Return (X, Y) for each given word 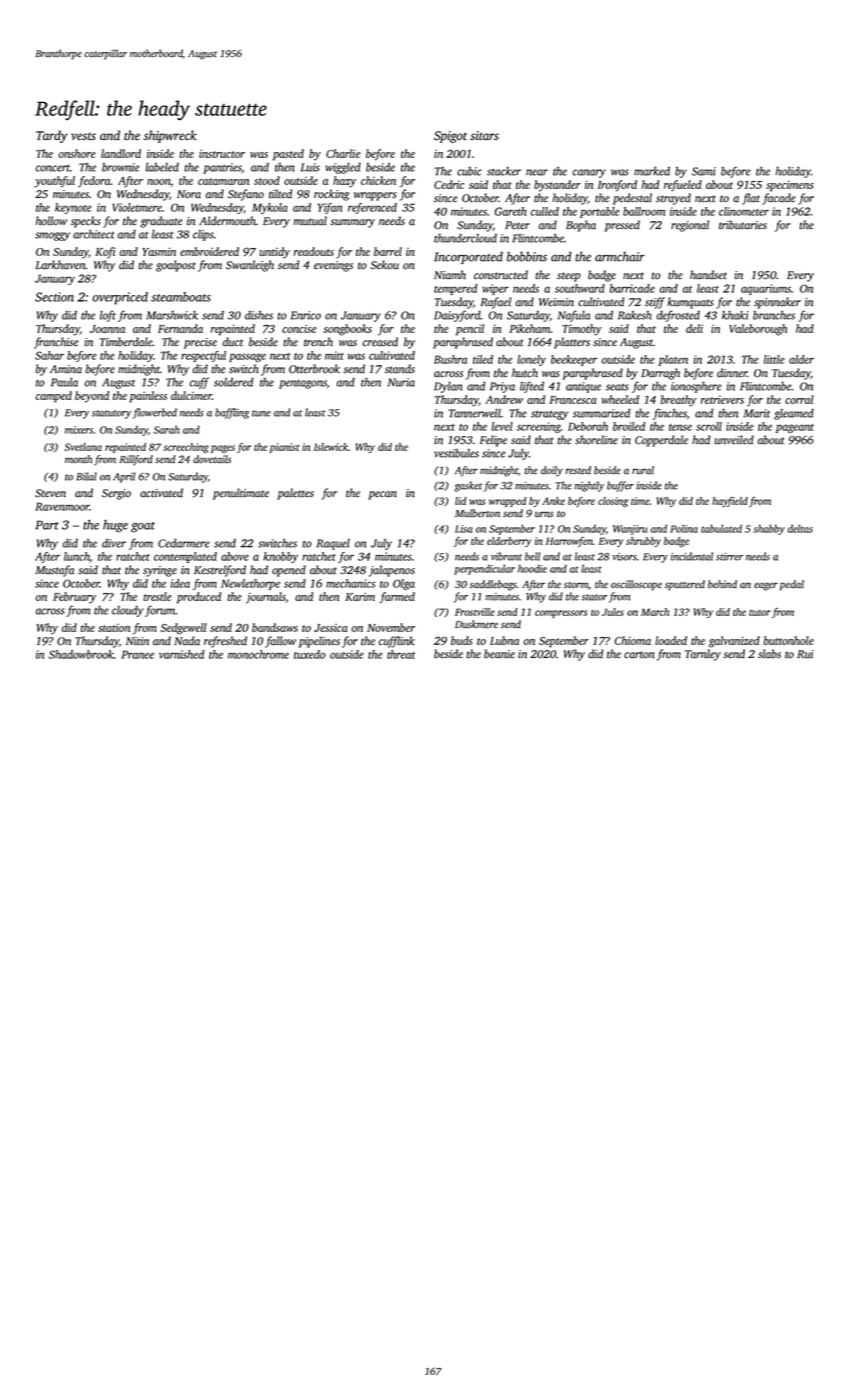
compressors (561, 614)
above (235, 556)
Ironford (617, 186)
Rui (805, 654)
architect (94, 234)
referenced (372, 208)
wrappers (375, 196)
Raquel (333, 544)
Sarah (166, 429)
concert (53, 168)
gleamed (794, 414)
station (114, 627)
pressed (622, 226)
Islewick (331, 447)
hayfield (730, 502)
